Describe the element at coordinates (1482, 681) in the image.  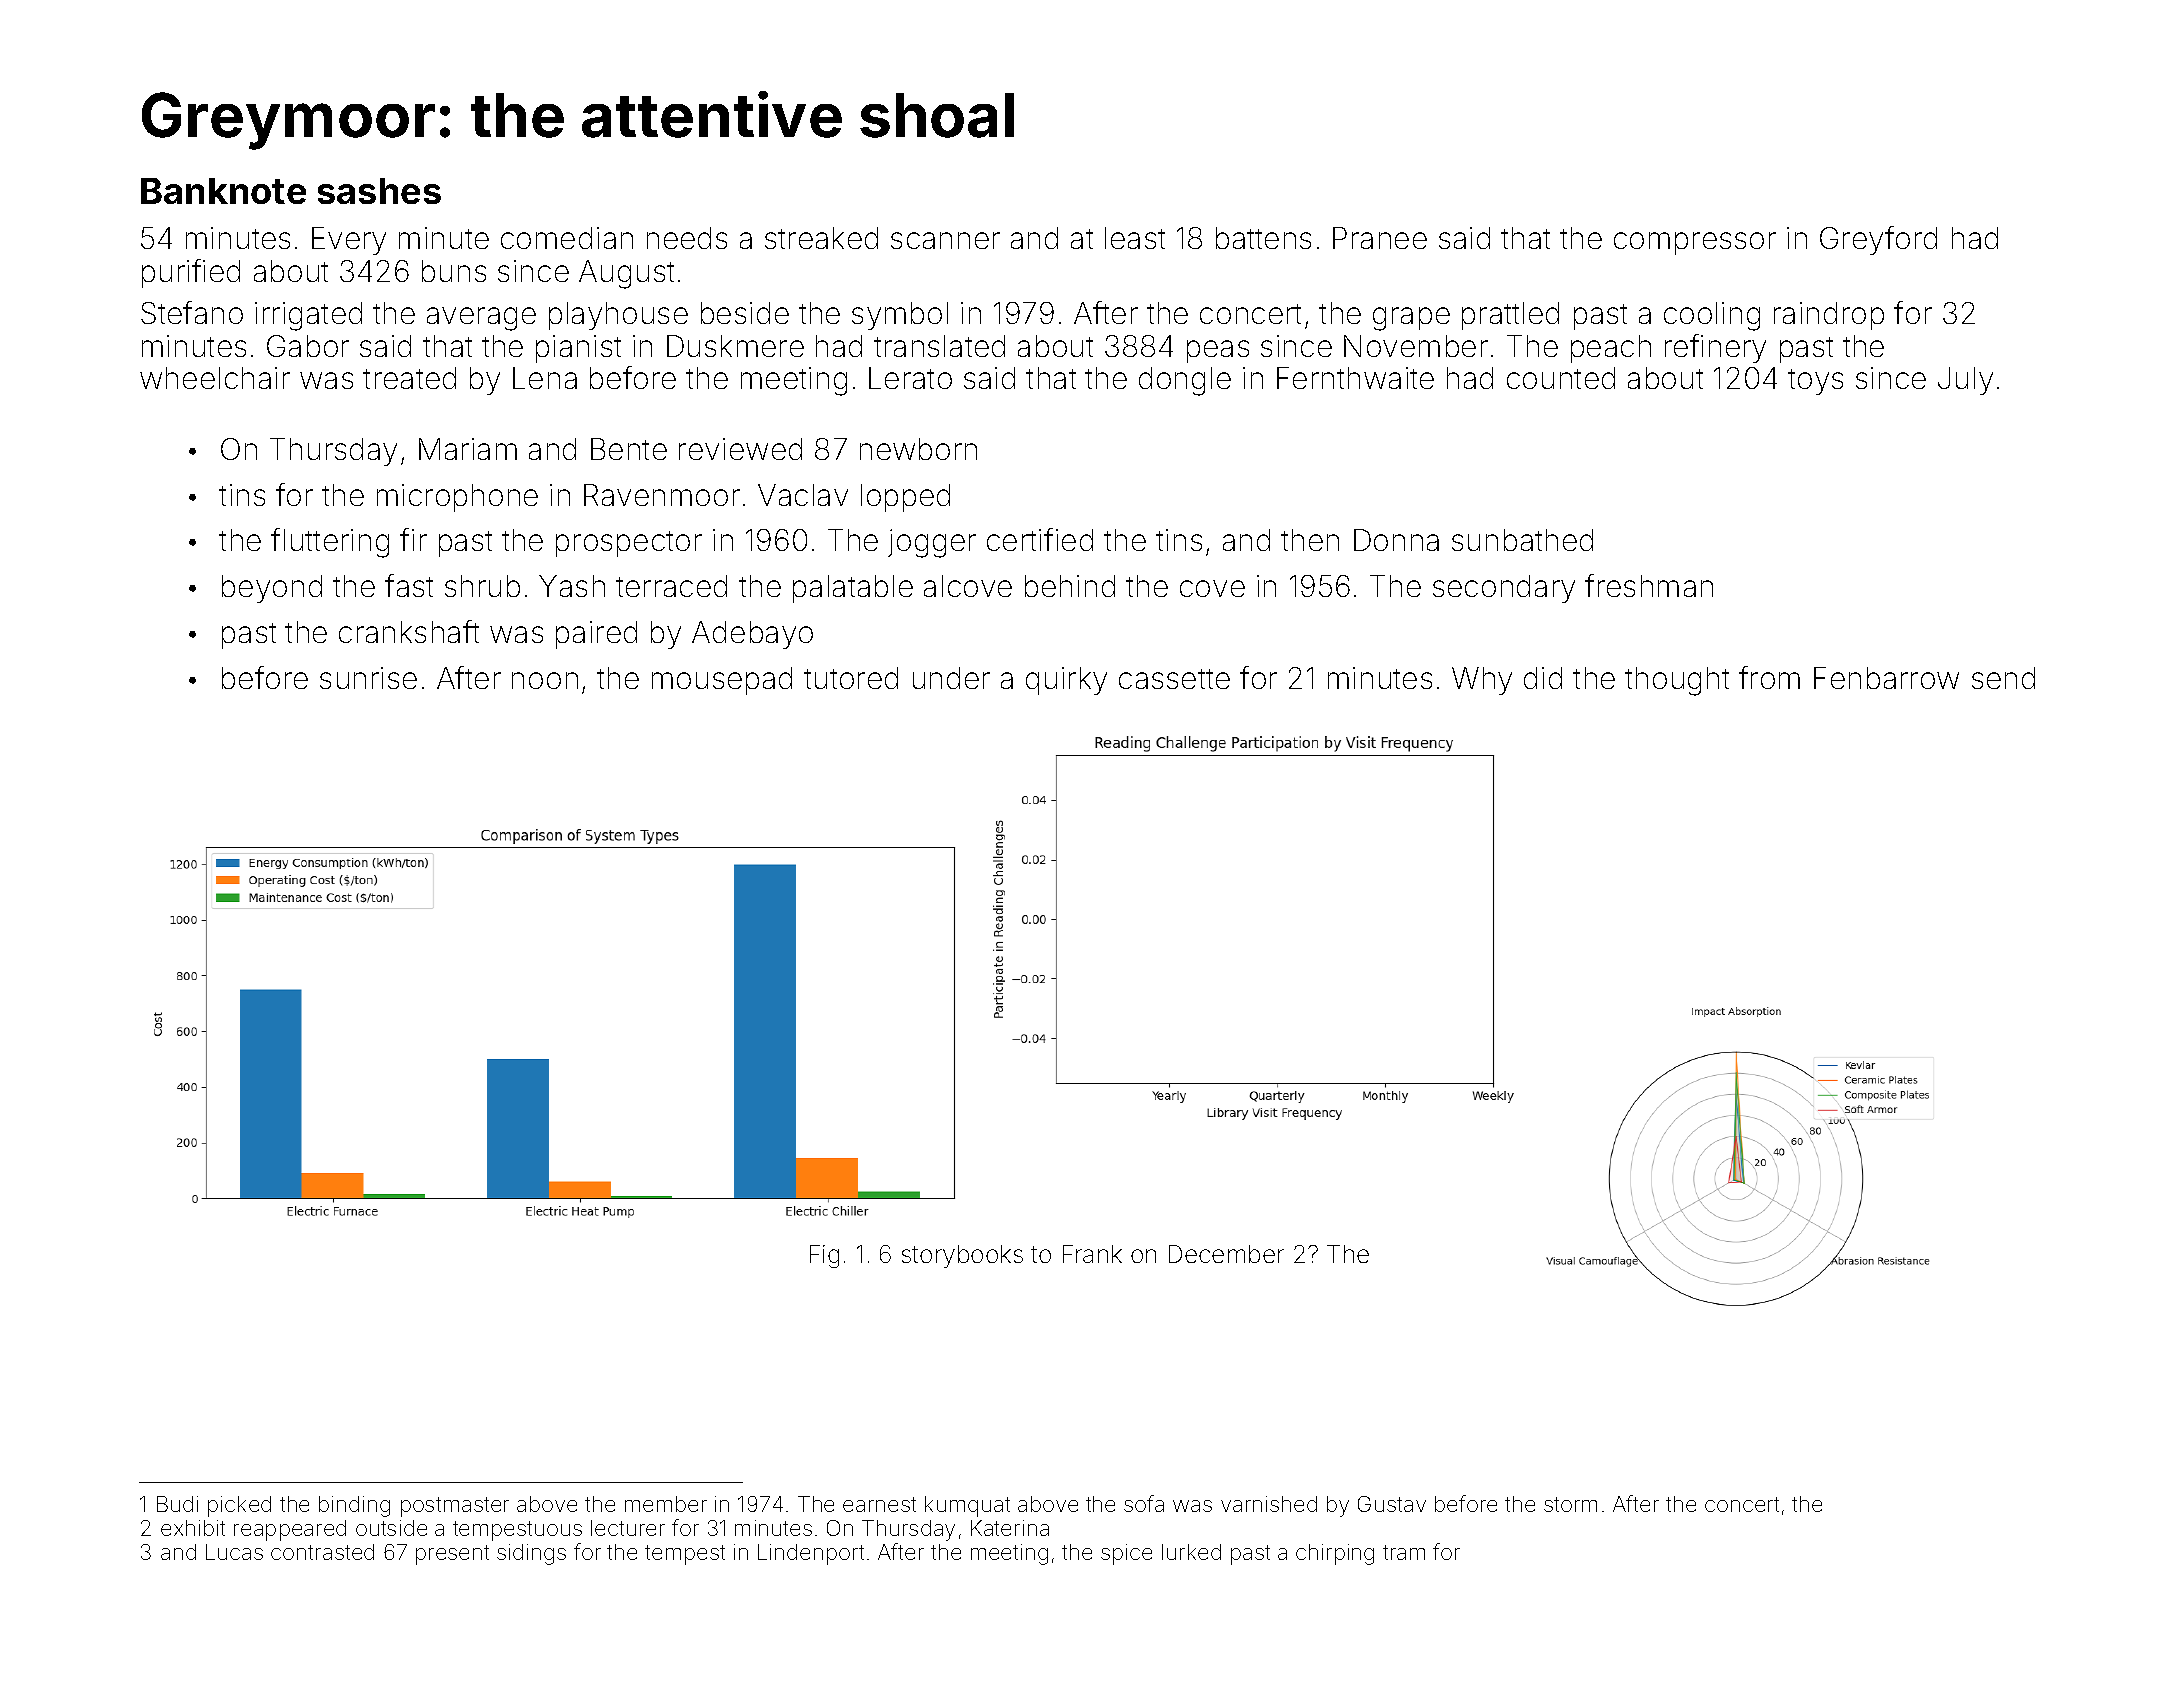
I see `Why` at that location.
